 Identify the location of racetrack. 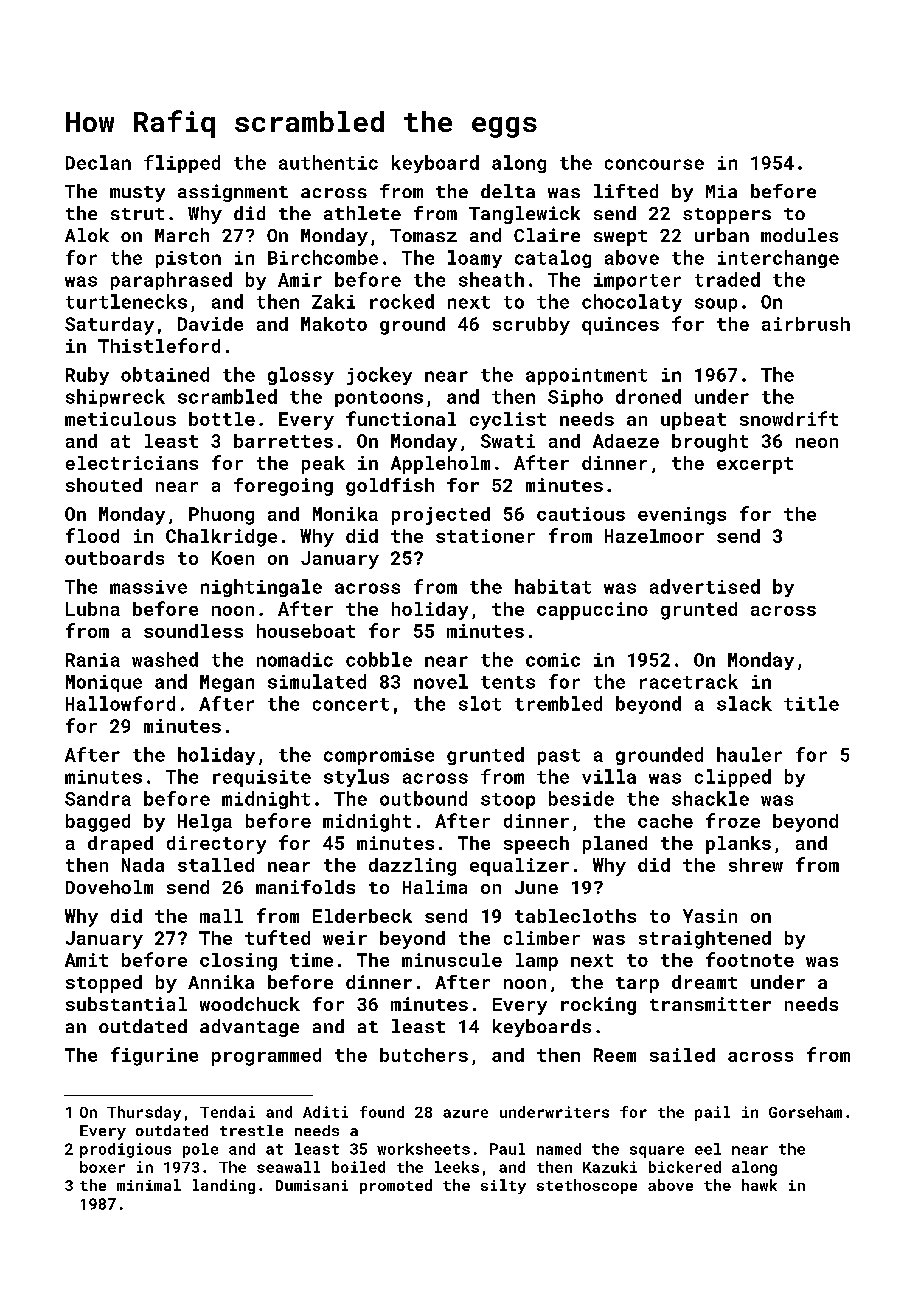
(689, 681).
